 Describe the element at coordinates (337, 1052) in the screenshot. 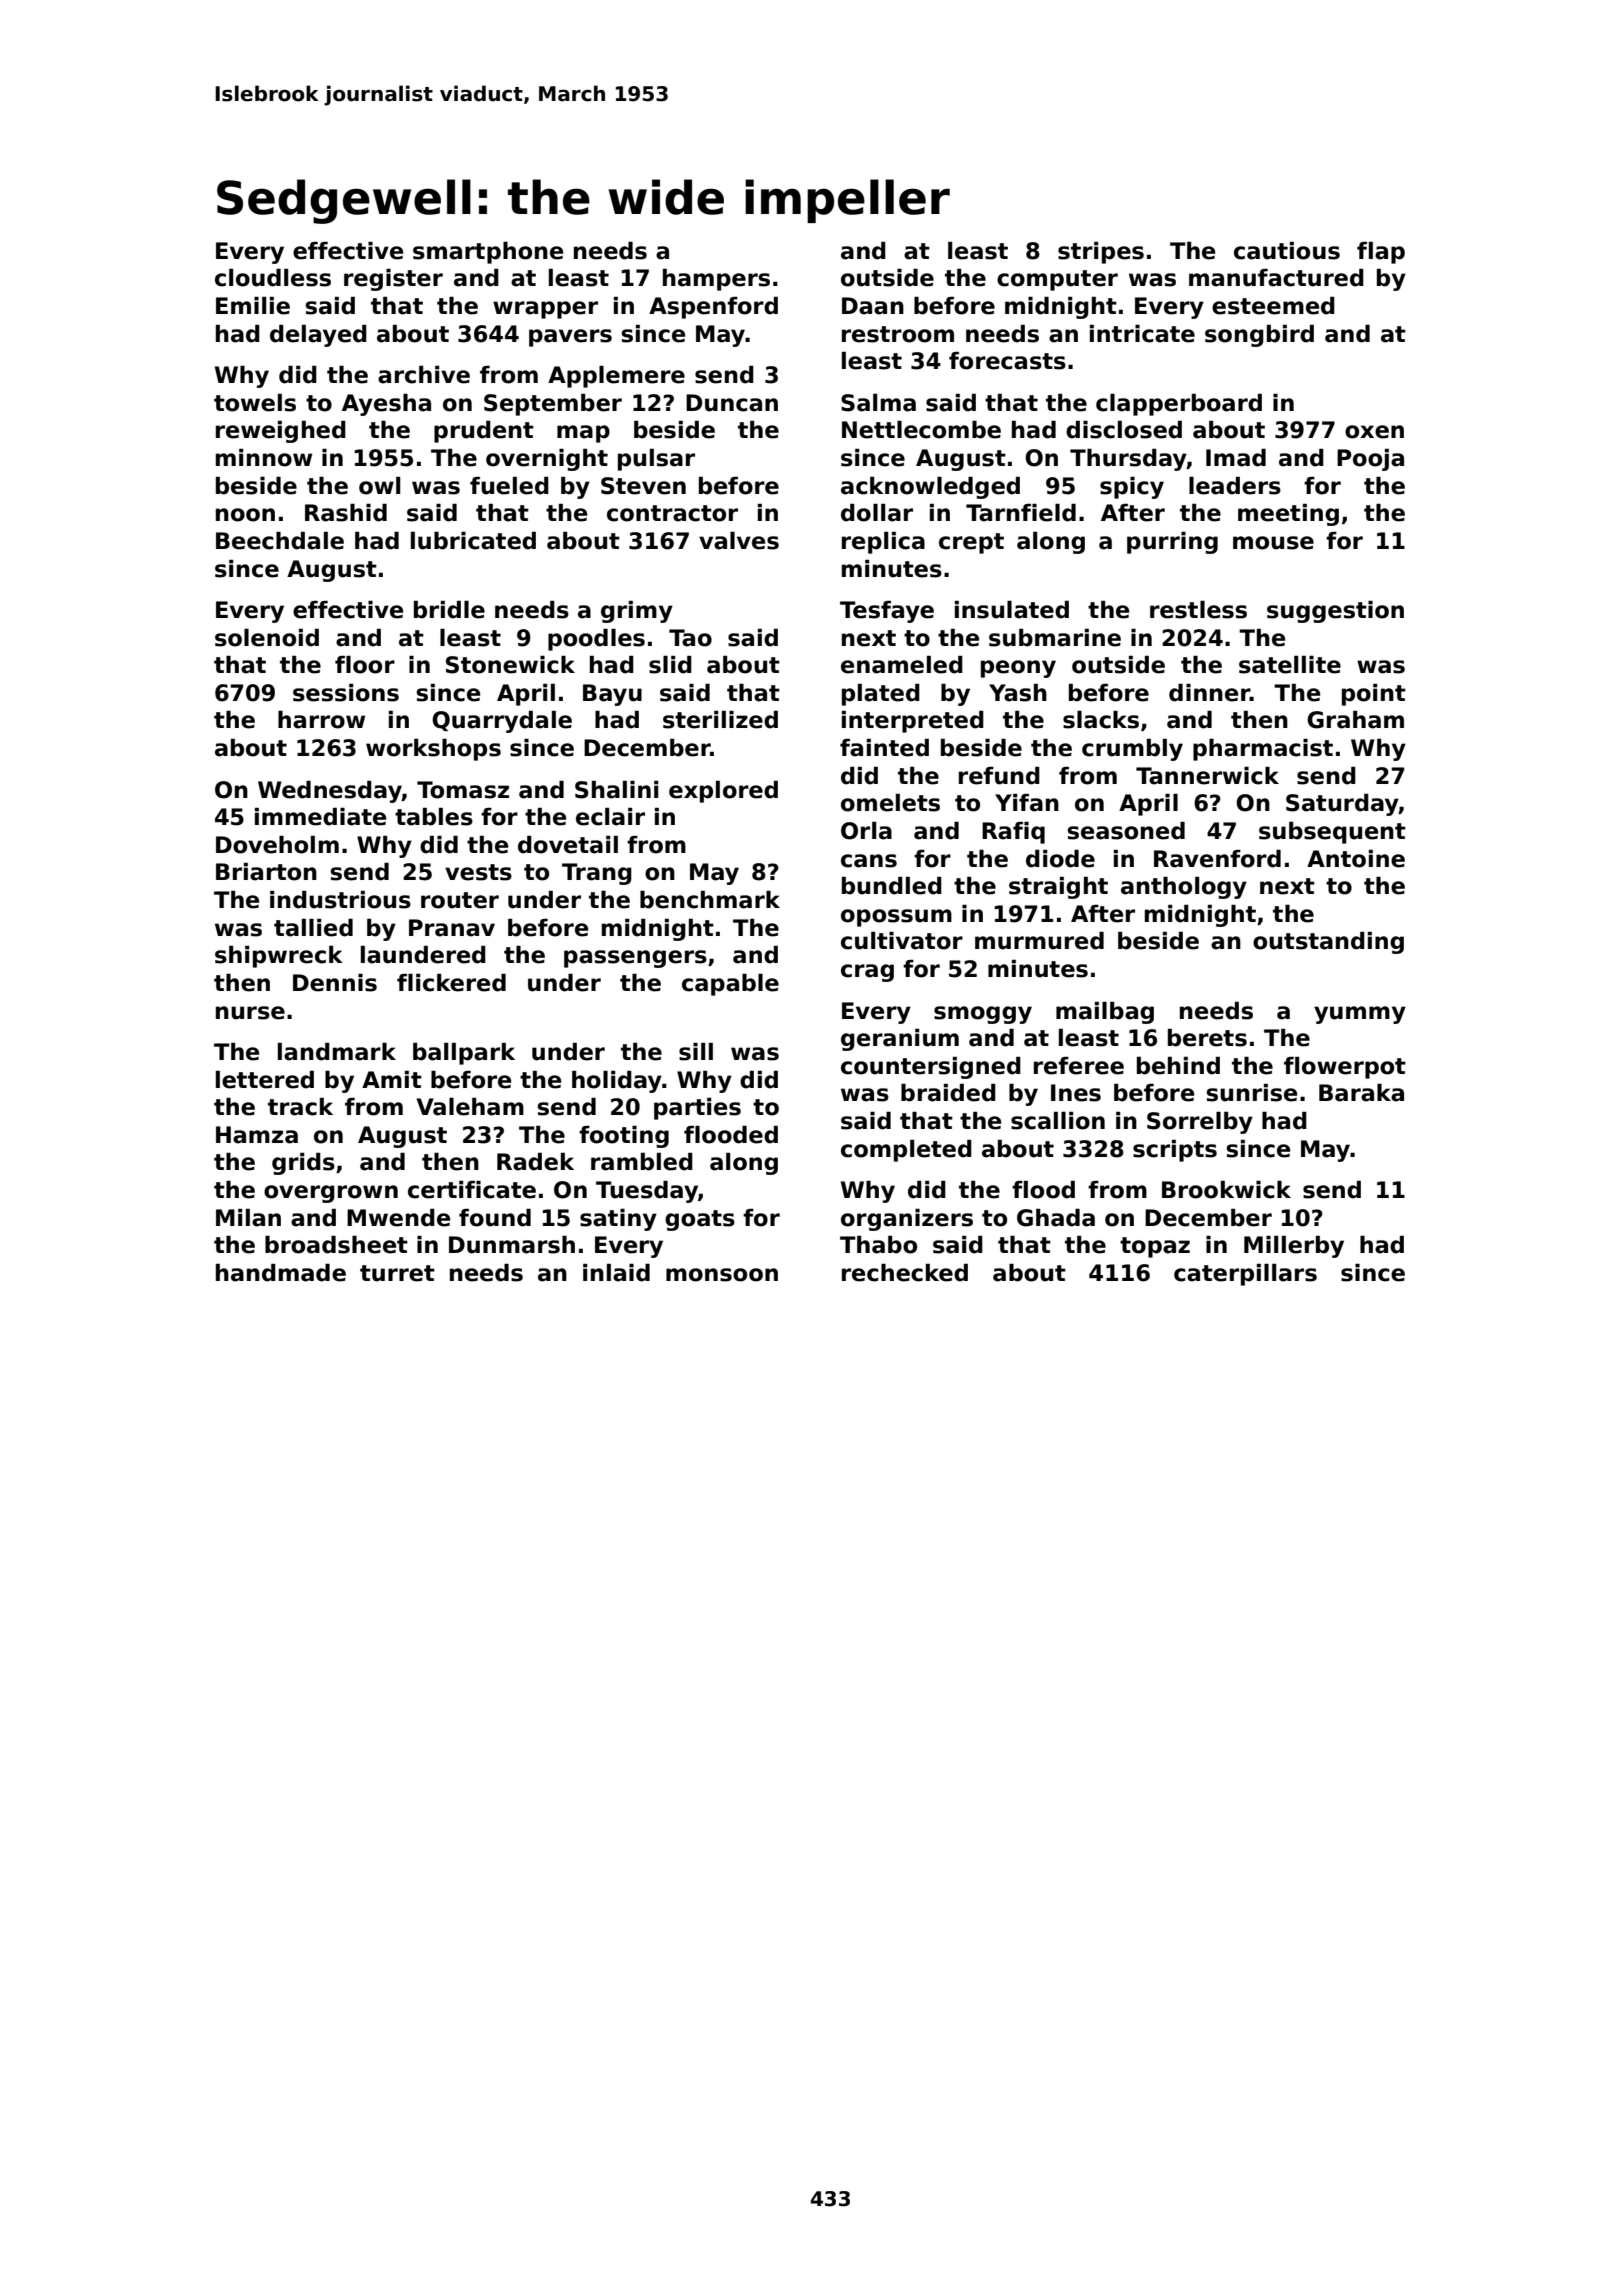

I see `landmark` at that location.
